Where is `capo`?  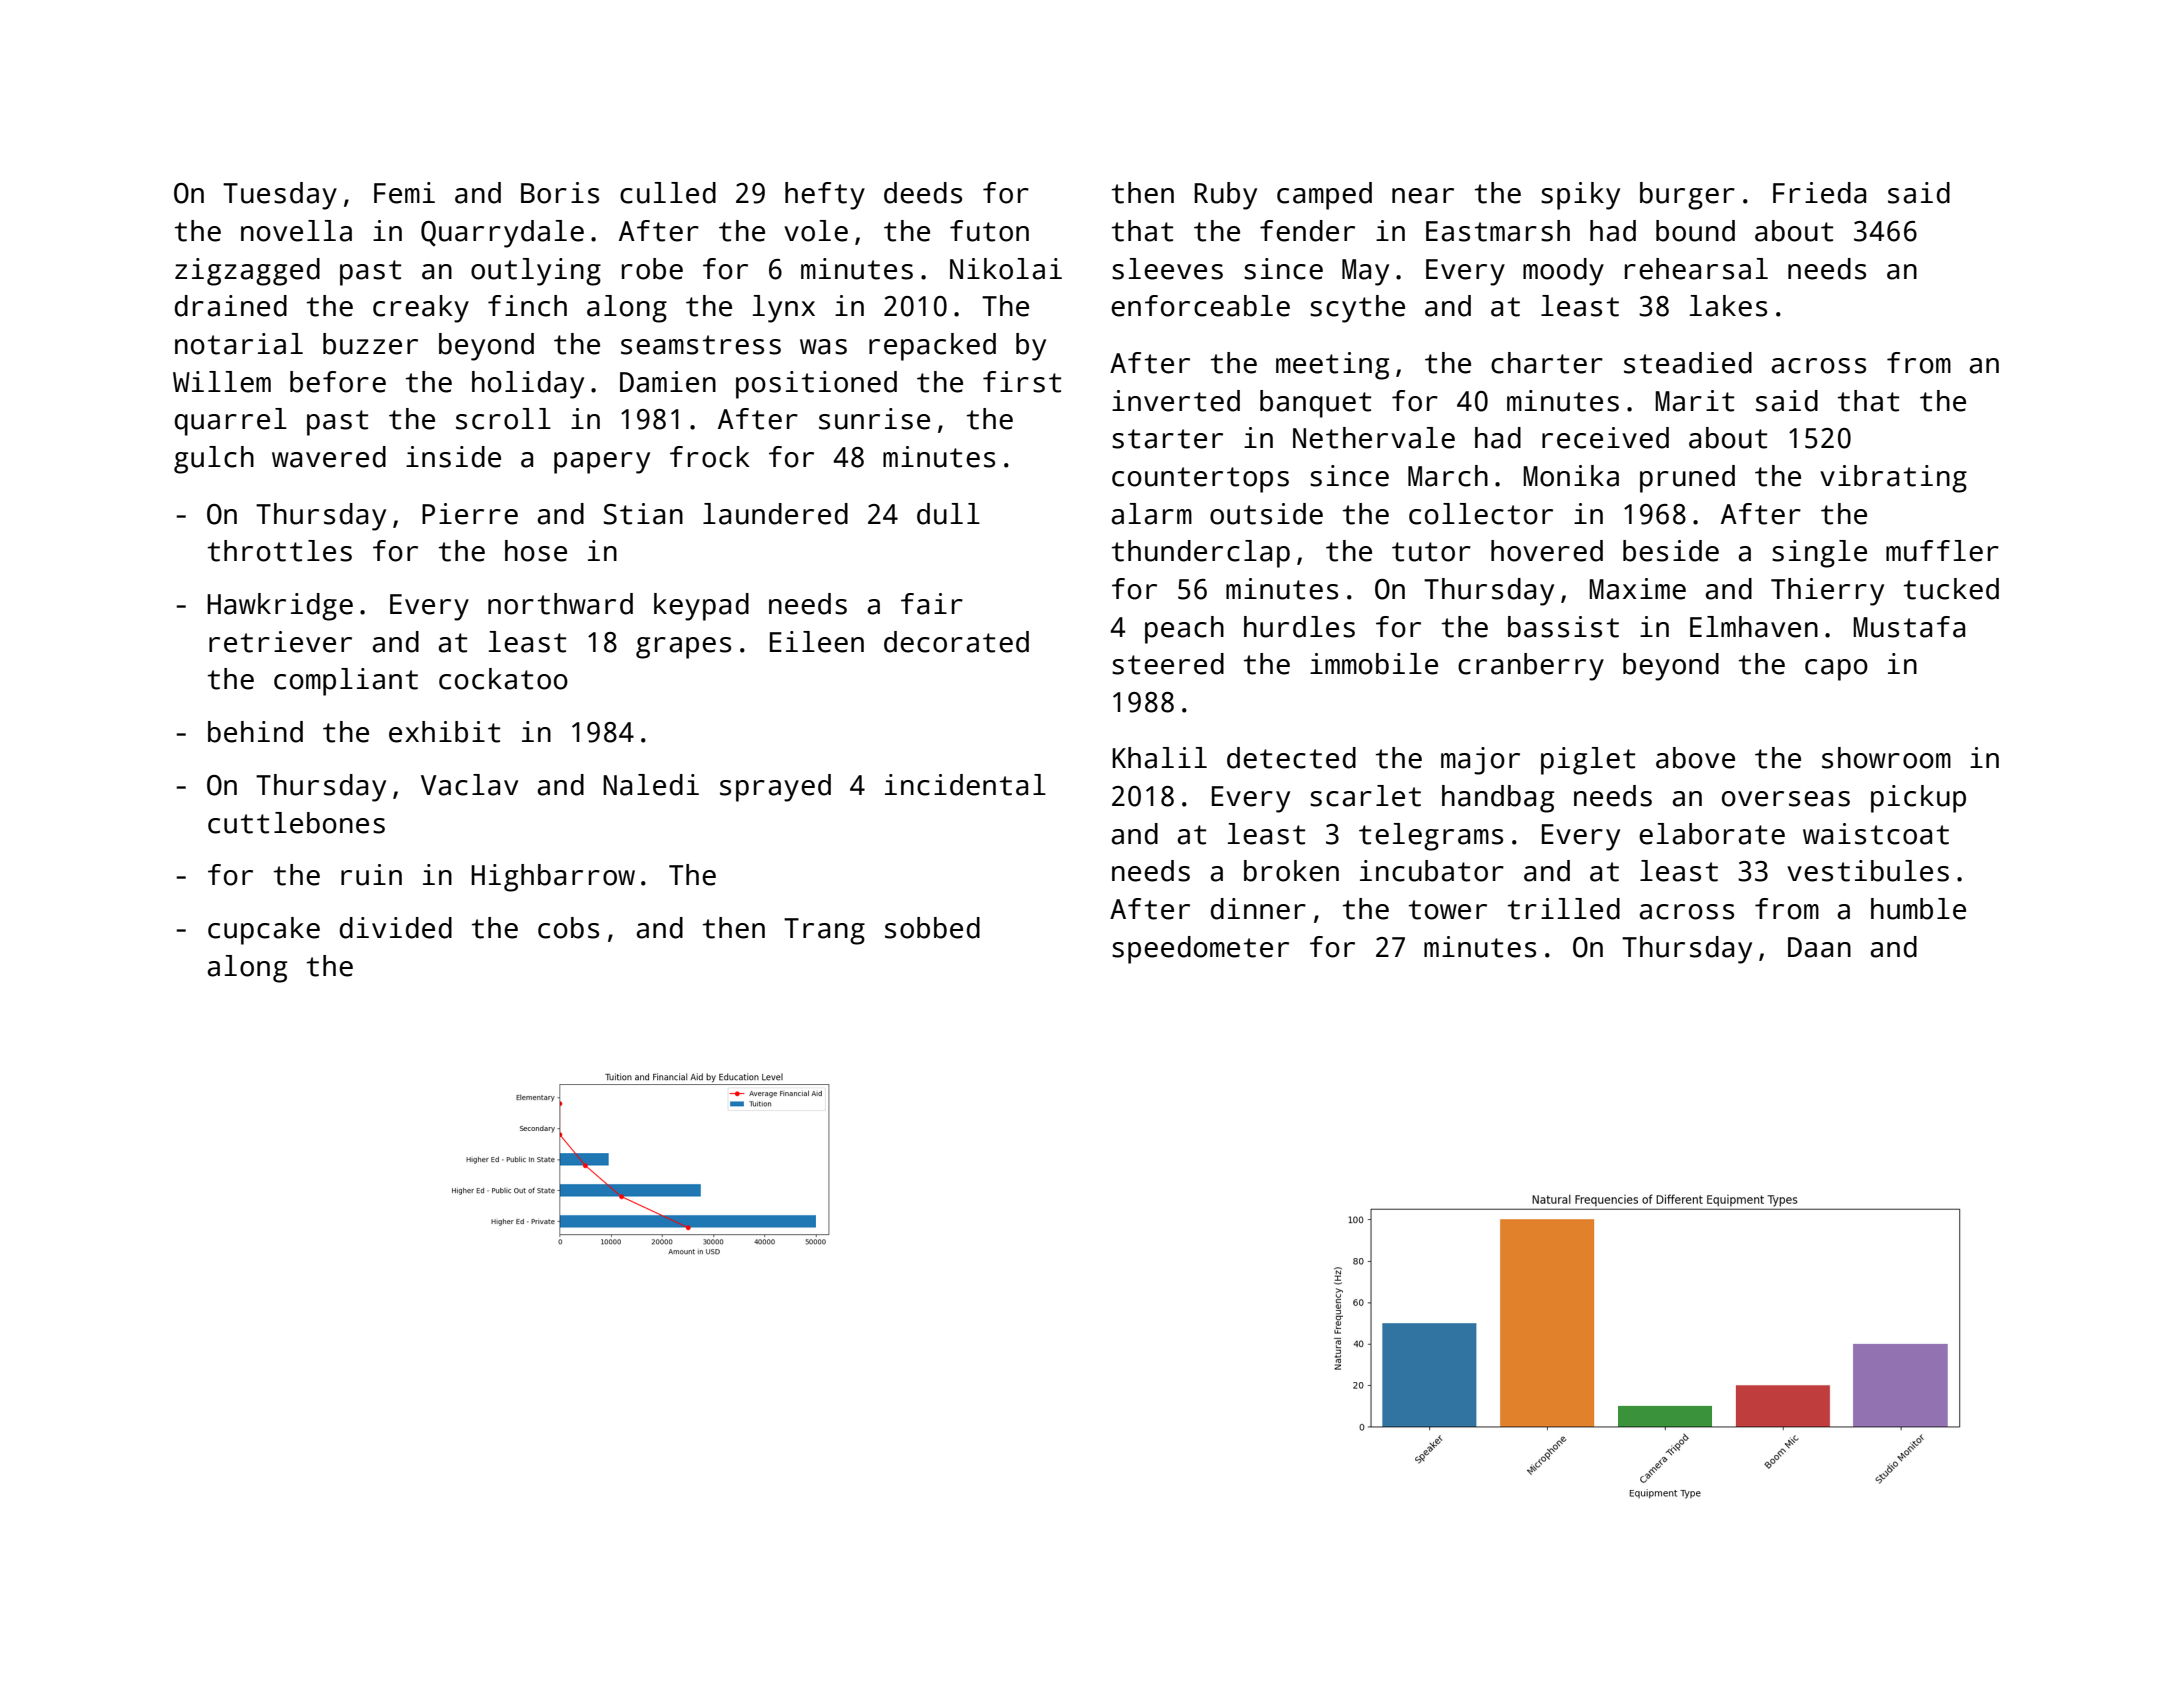
capo is located at coordinates (1836, 670).
